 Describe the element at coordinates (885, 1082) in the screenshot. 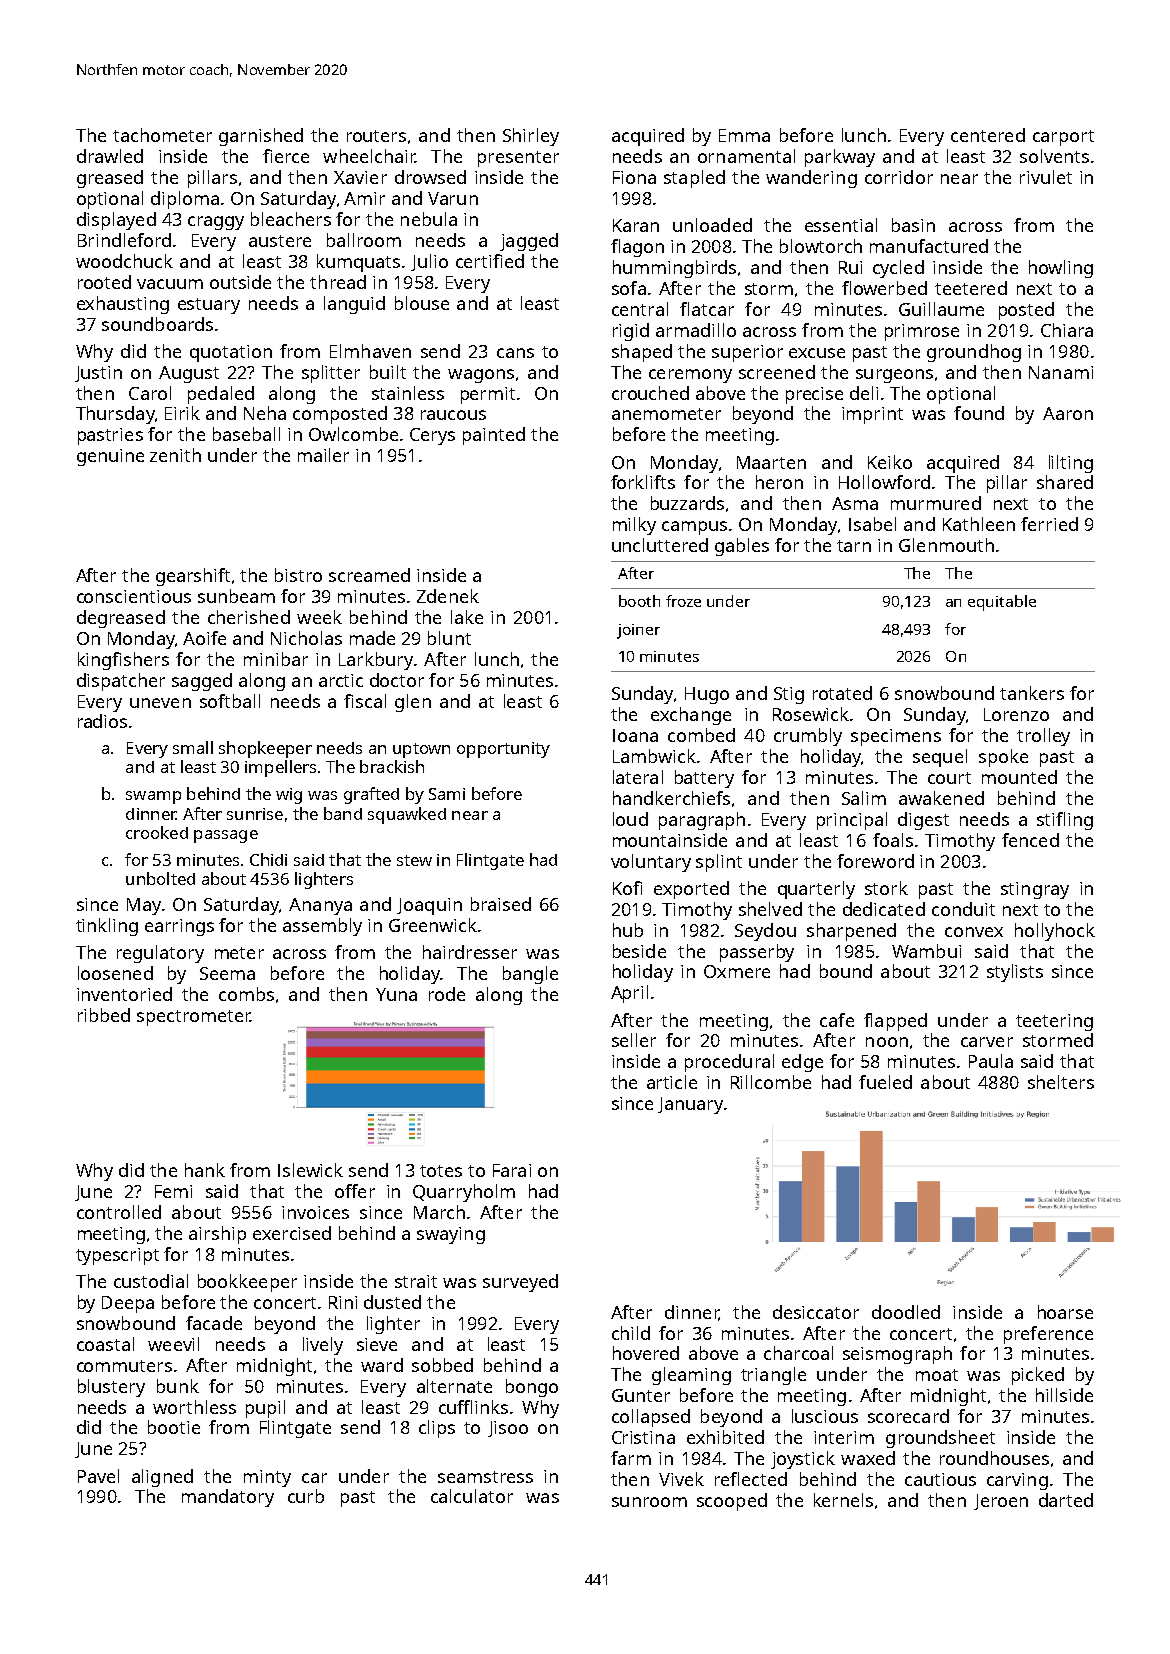

I see `fueled` at that location.
